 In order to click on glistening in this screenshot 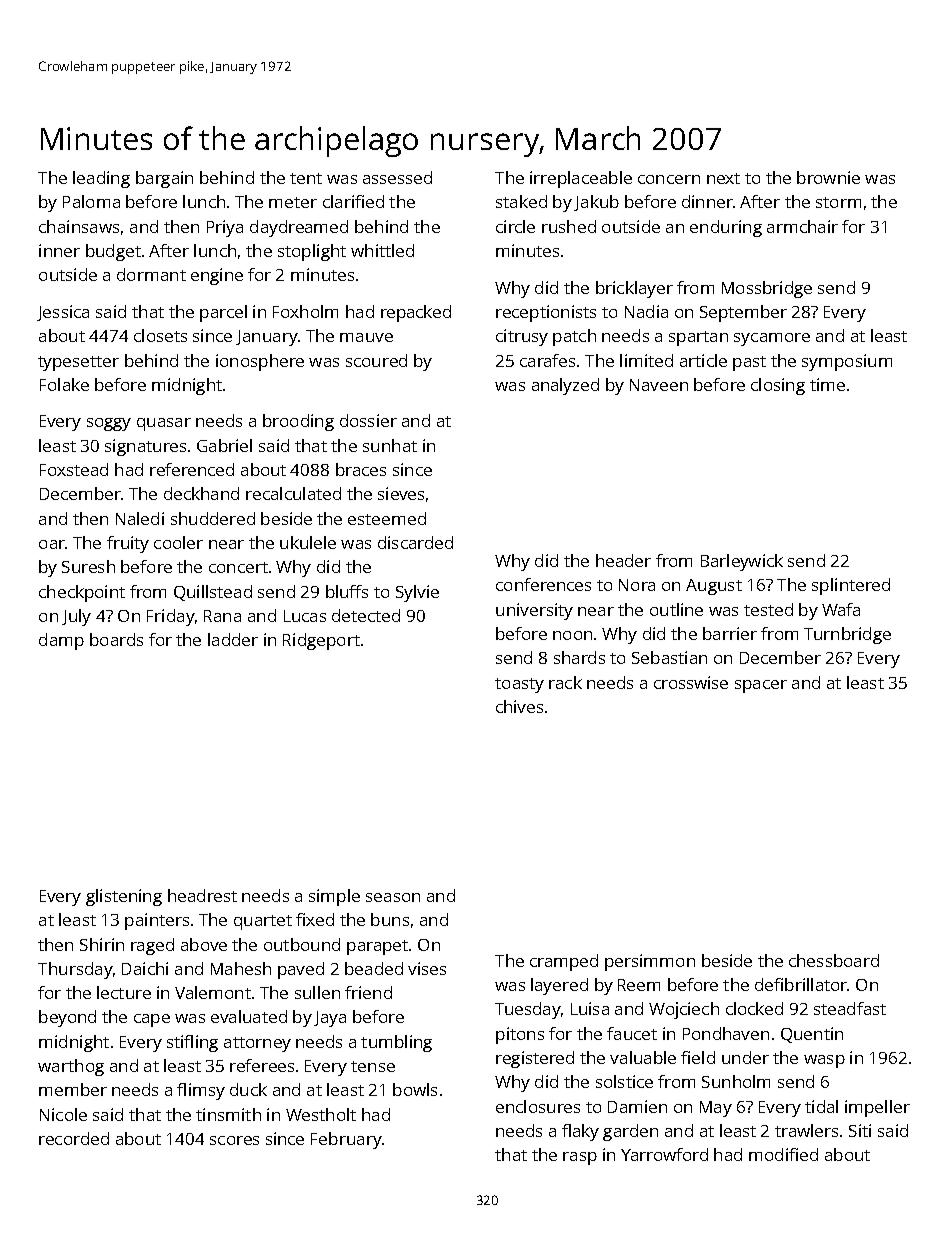, I will do `click(124, 897)`.
